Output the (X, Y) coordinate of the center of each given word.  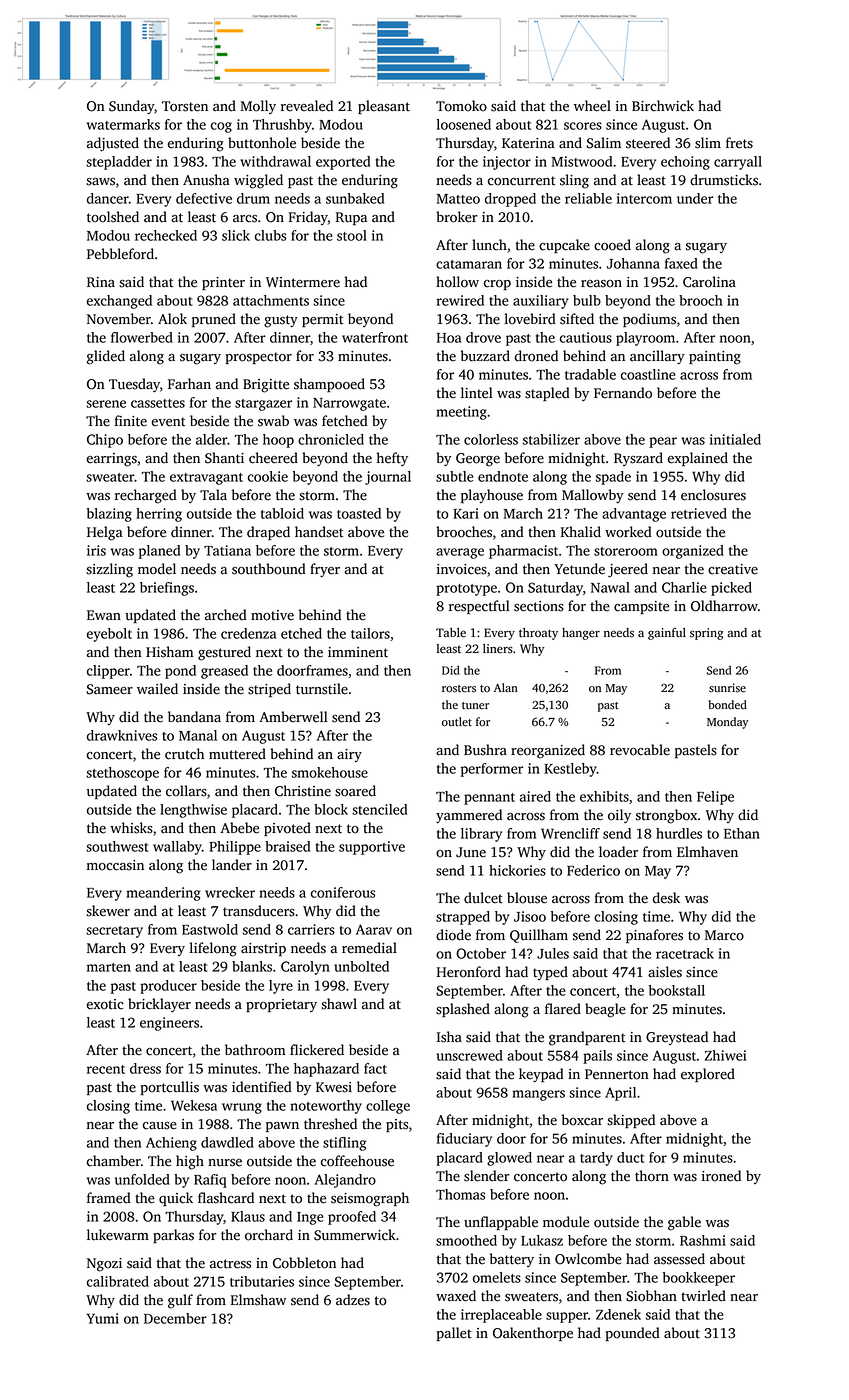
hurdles (679, 833)
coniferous (343, 892)
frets (739, 143)
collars (186, 791)
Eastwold (210, 929)
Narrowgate (349, 404)
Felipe (715, 798)
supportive (372, 848)
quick (176, 1199)
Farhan (189, 384)
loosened (464, 124)
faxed (681, 263)
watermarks (123, 124)
